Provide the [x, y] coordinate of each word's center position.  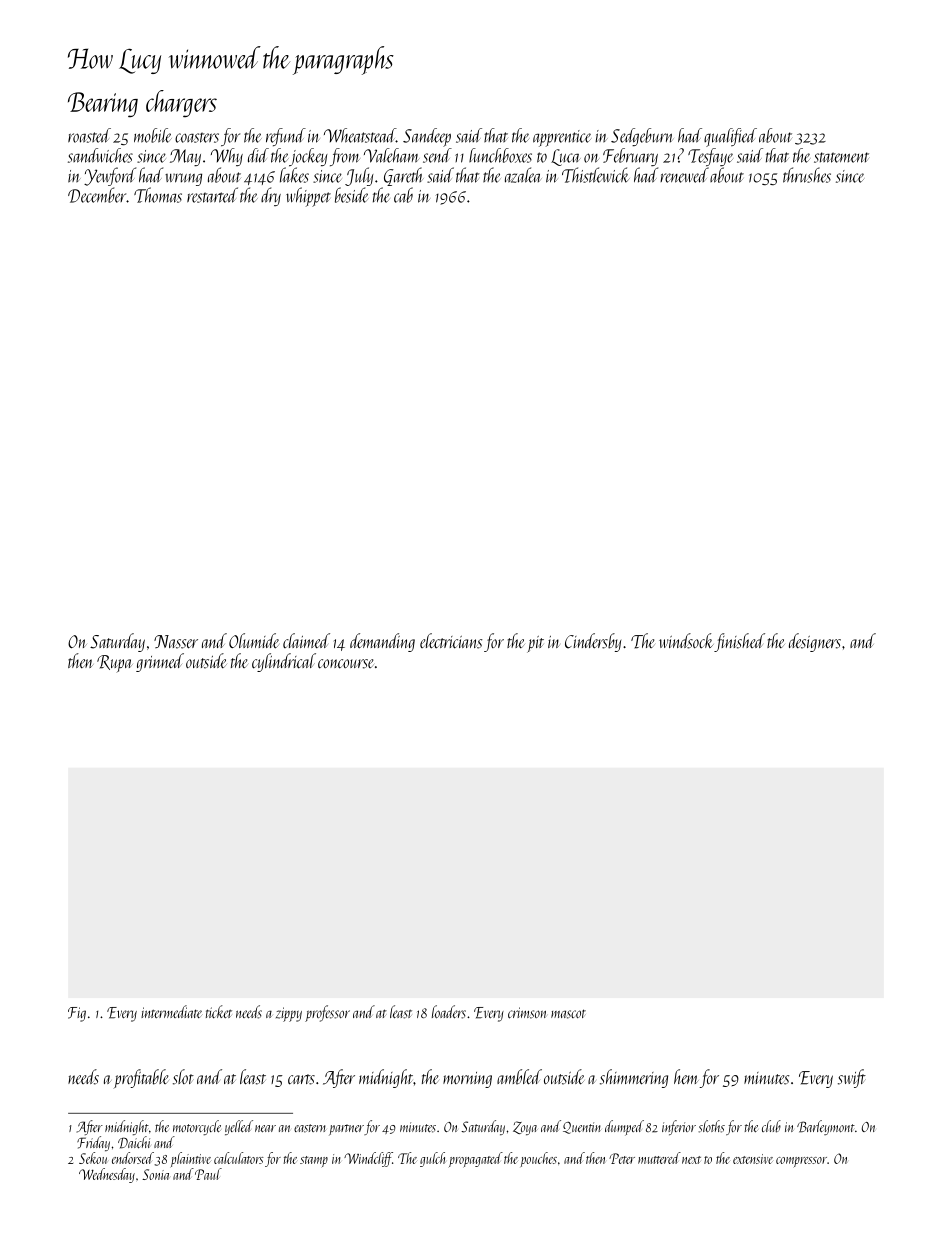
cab [403, 195]
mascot [568, 1014]
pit [535, 644]
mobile [153, 135]
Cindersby [593, 642]
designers [815, 642]
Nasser [176, 642]
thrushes [807, 175]
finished [739, 642]
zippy [289, 1014]
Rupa [115, 663]
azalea [523, 175]
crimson [527, 1013]
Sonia [155, 1174]
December [97, 195]
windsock [686, 641]
